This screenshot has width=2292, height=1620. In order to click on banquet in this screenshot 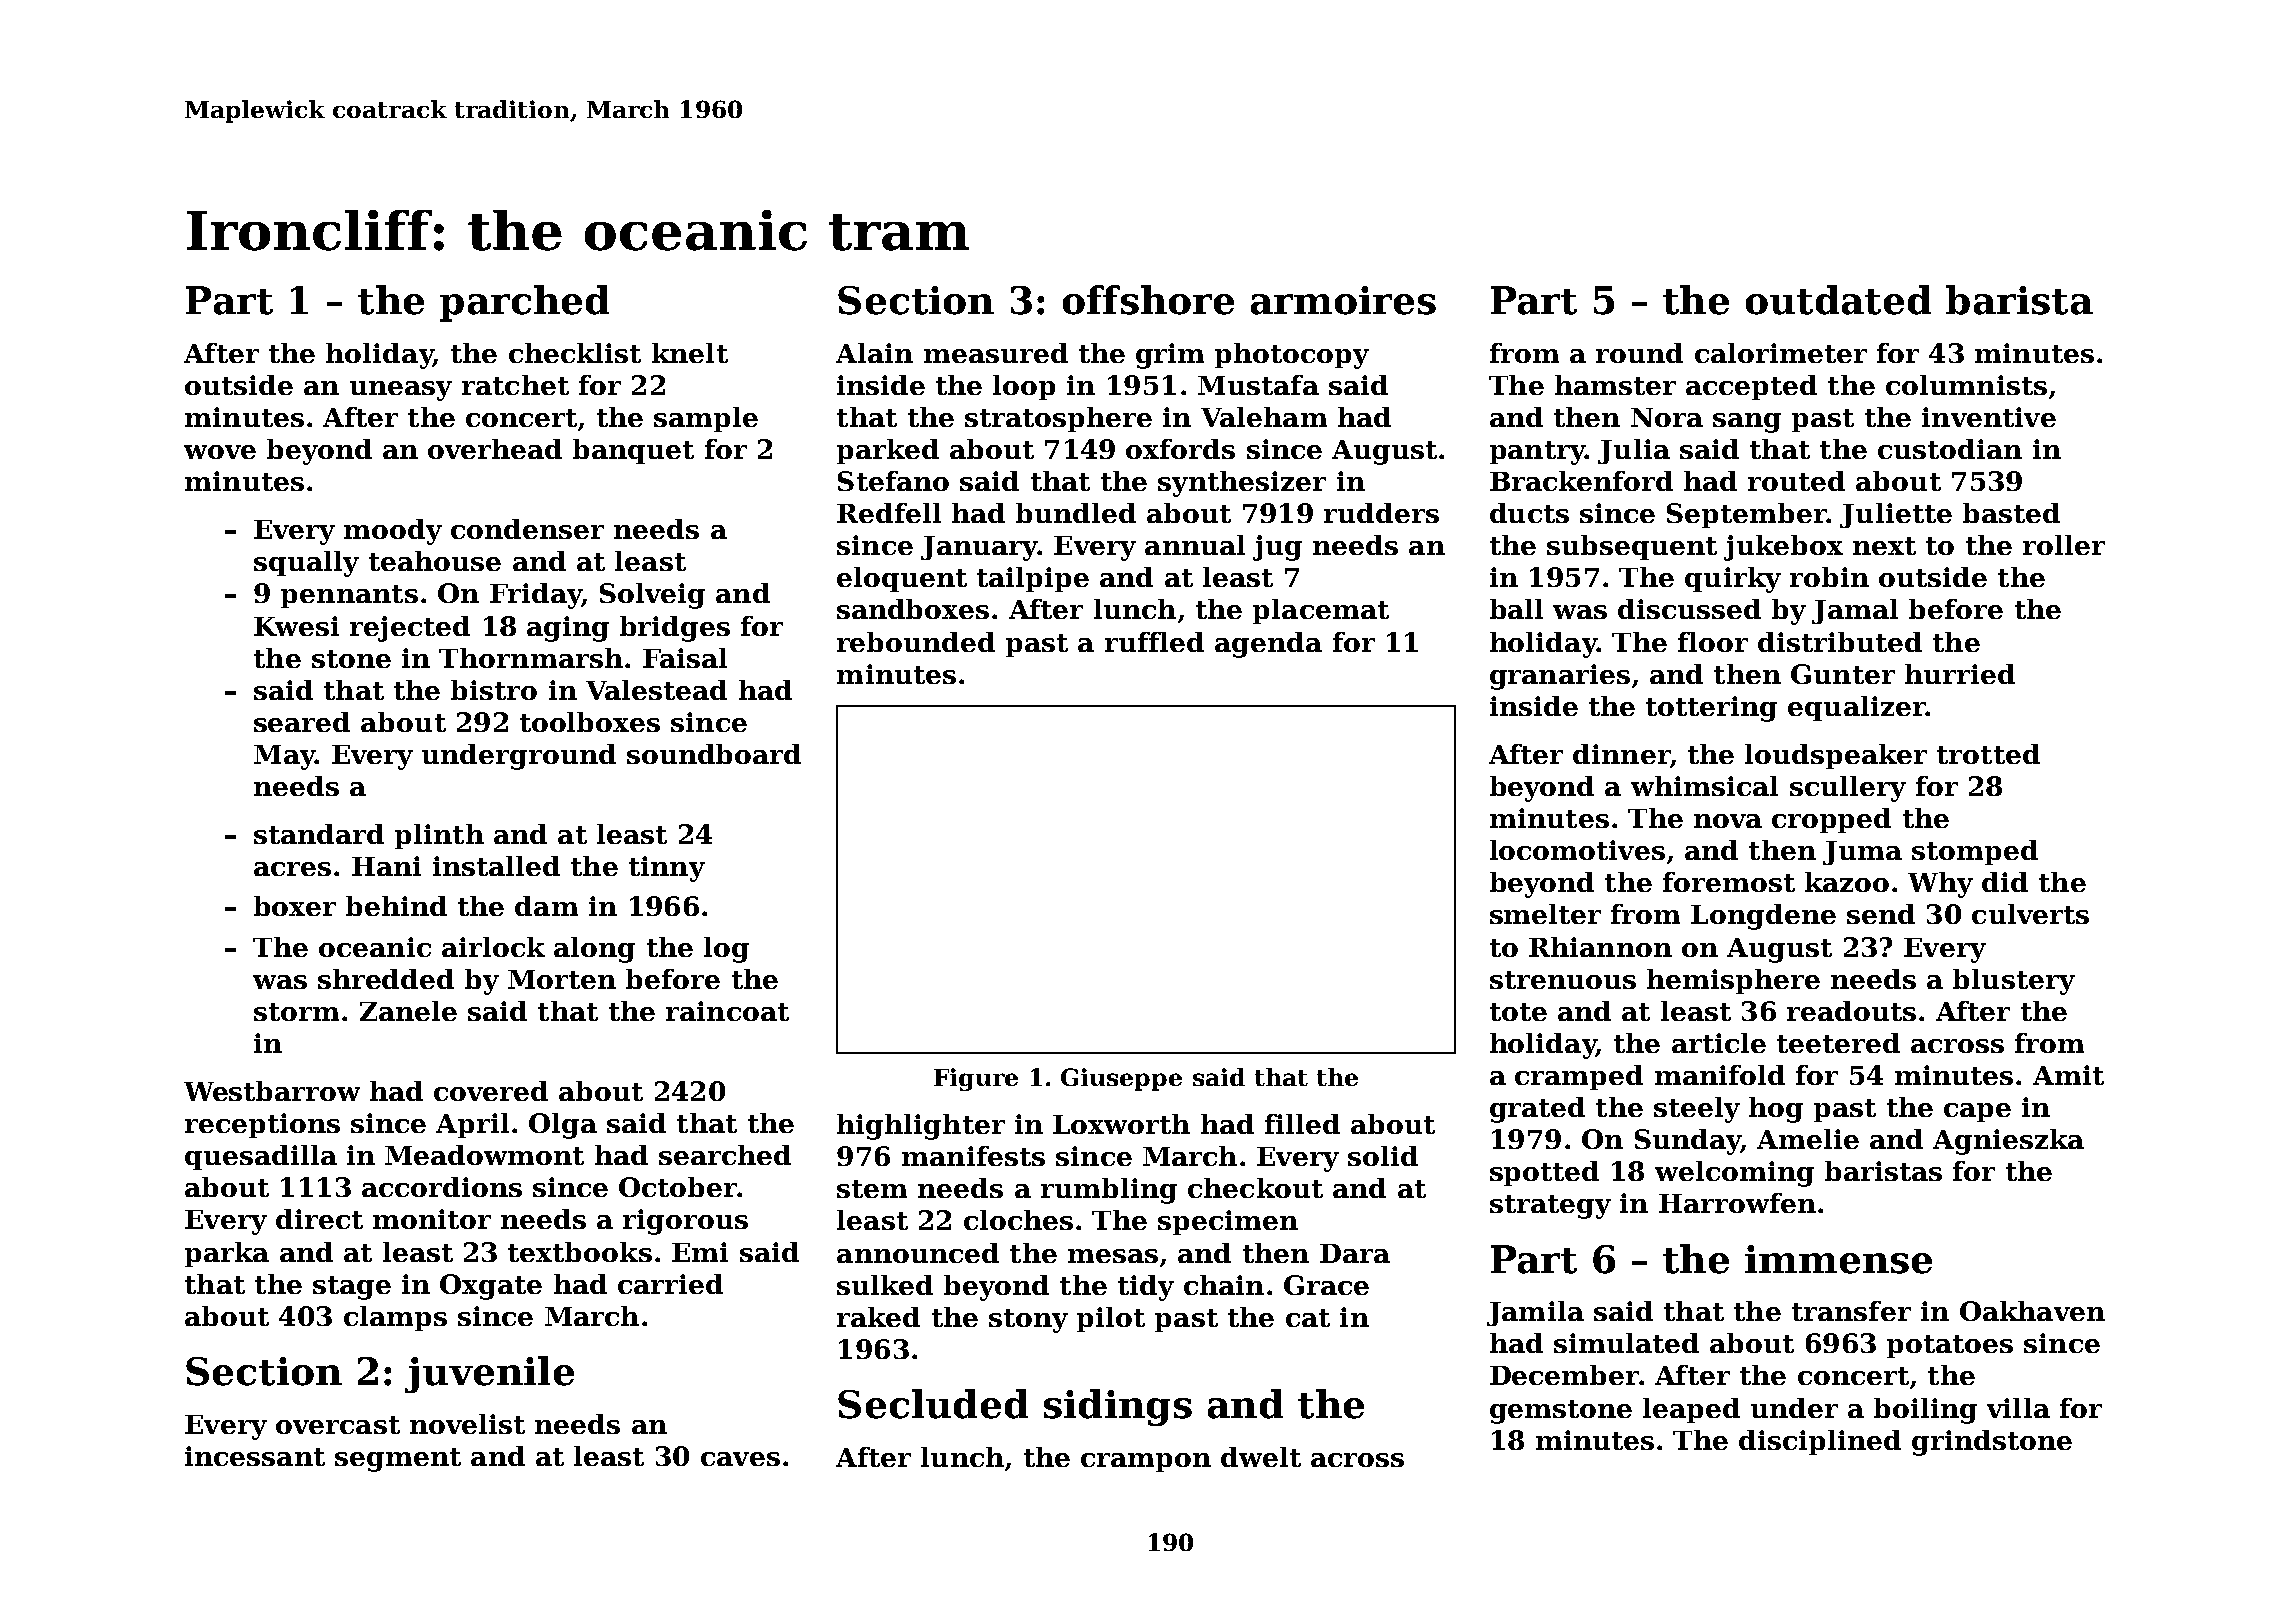, I will do `click(633, 451)`.
